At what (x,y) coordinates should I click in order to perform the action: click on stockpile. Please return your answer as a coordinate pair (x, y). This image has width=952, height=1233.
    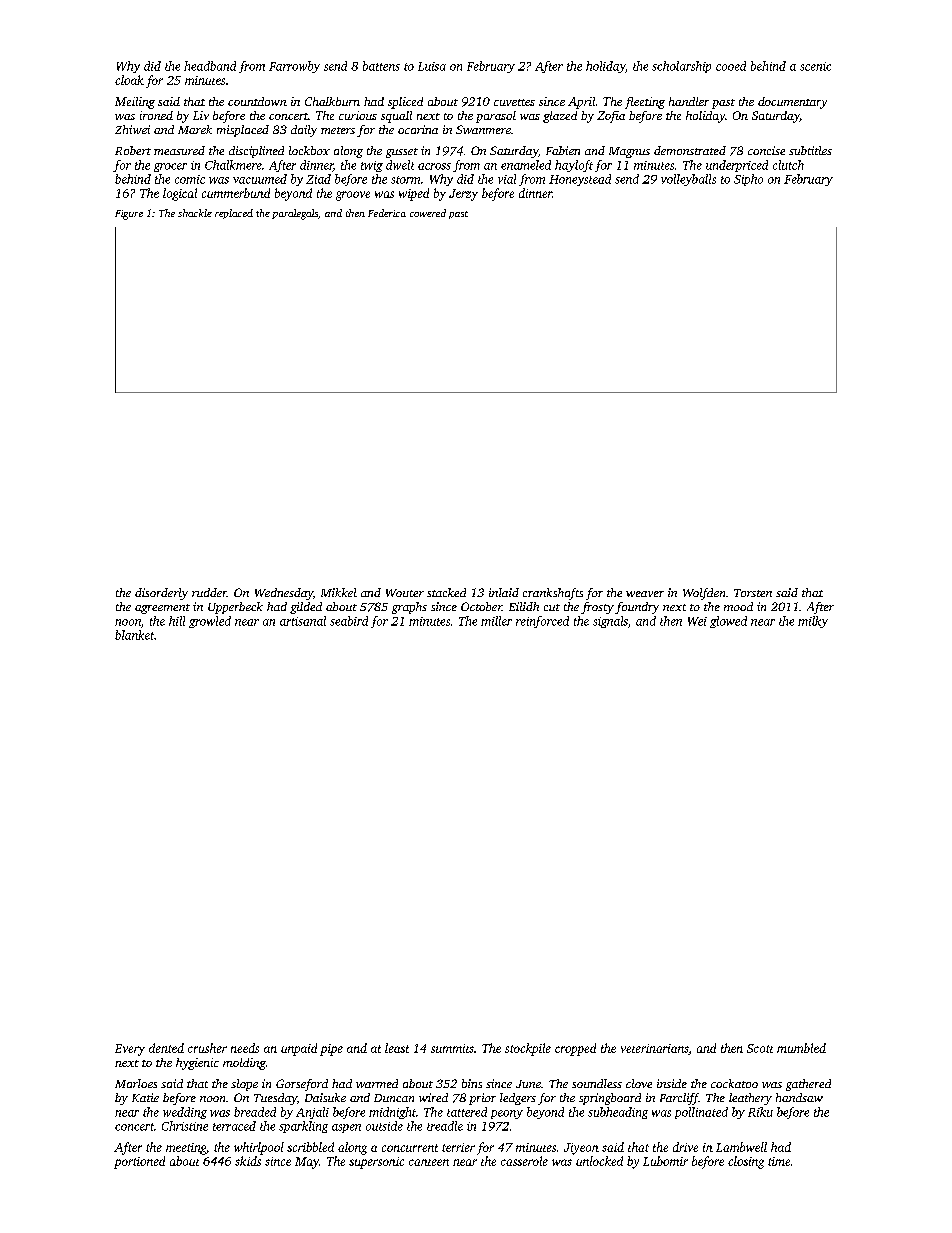
    Looking at the image, I should click on (528, 1049).
